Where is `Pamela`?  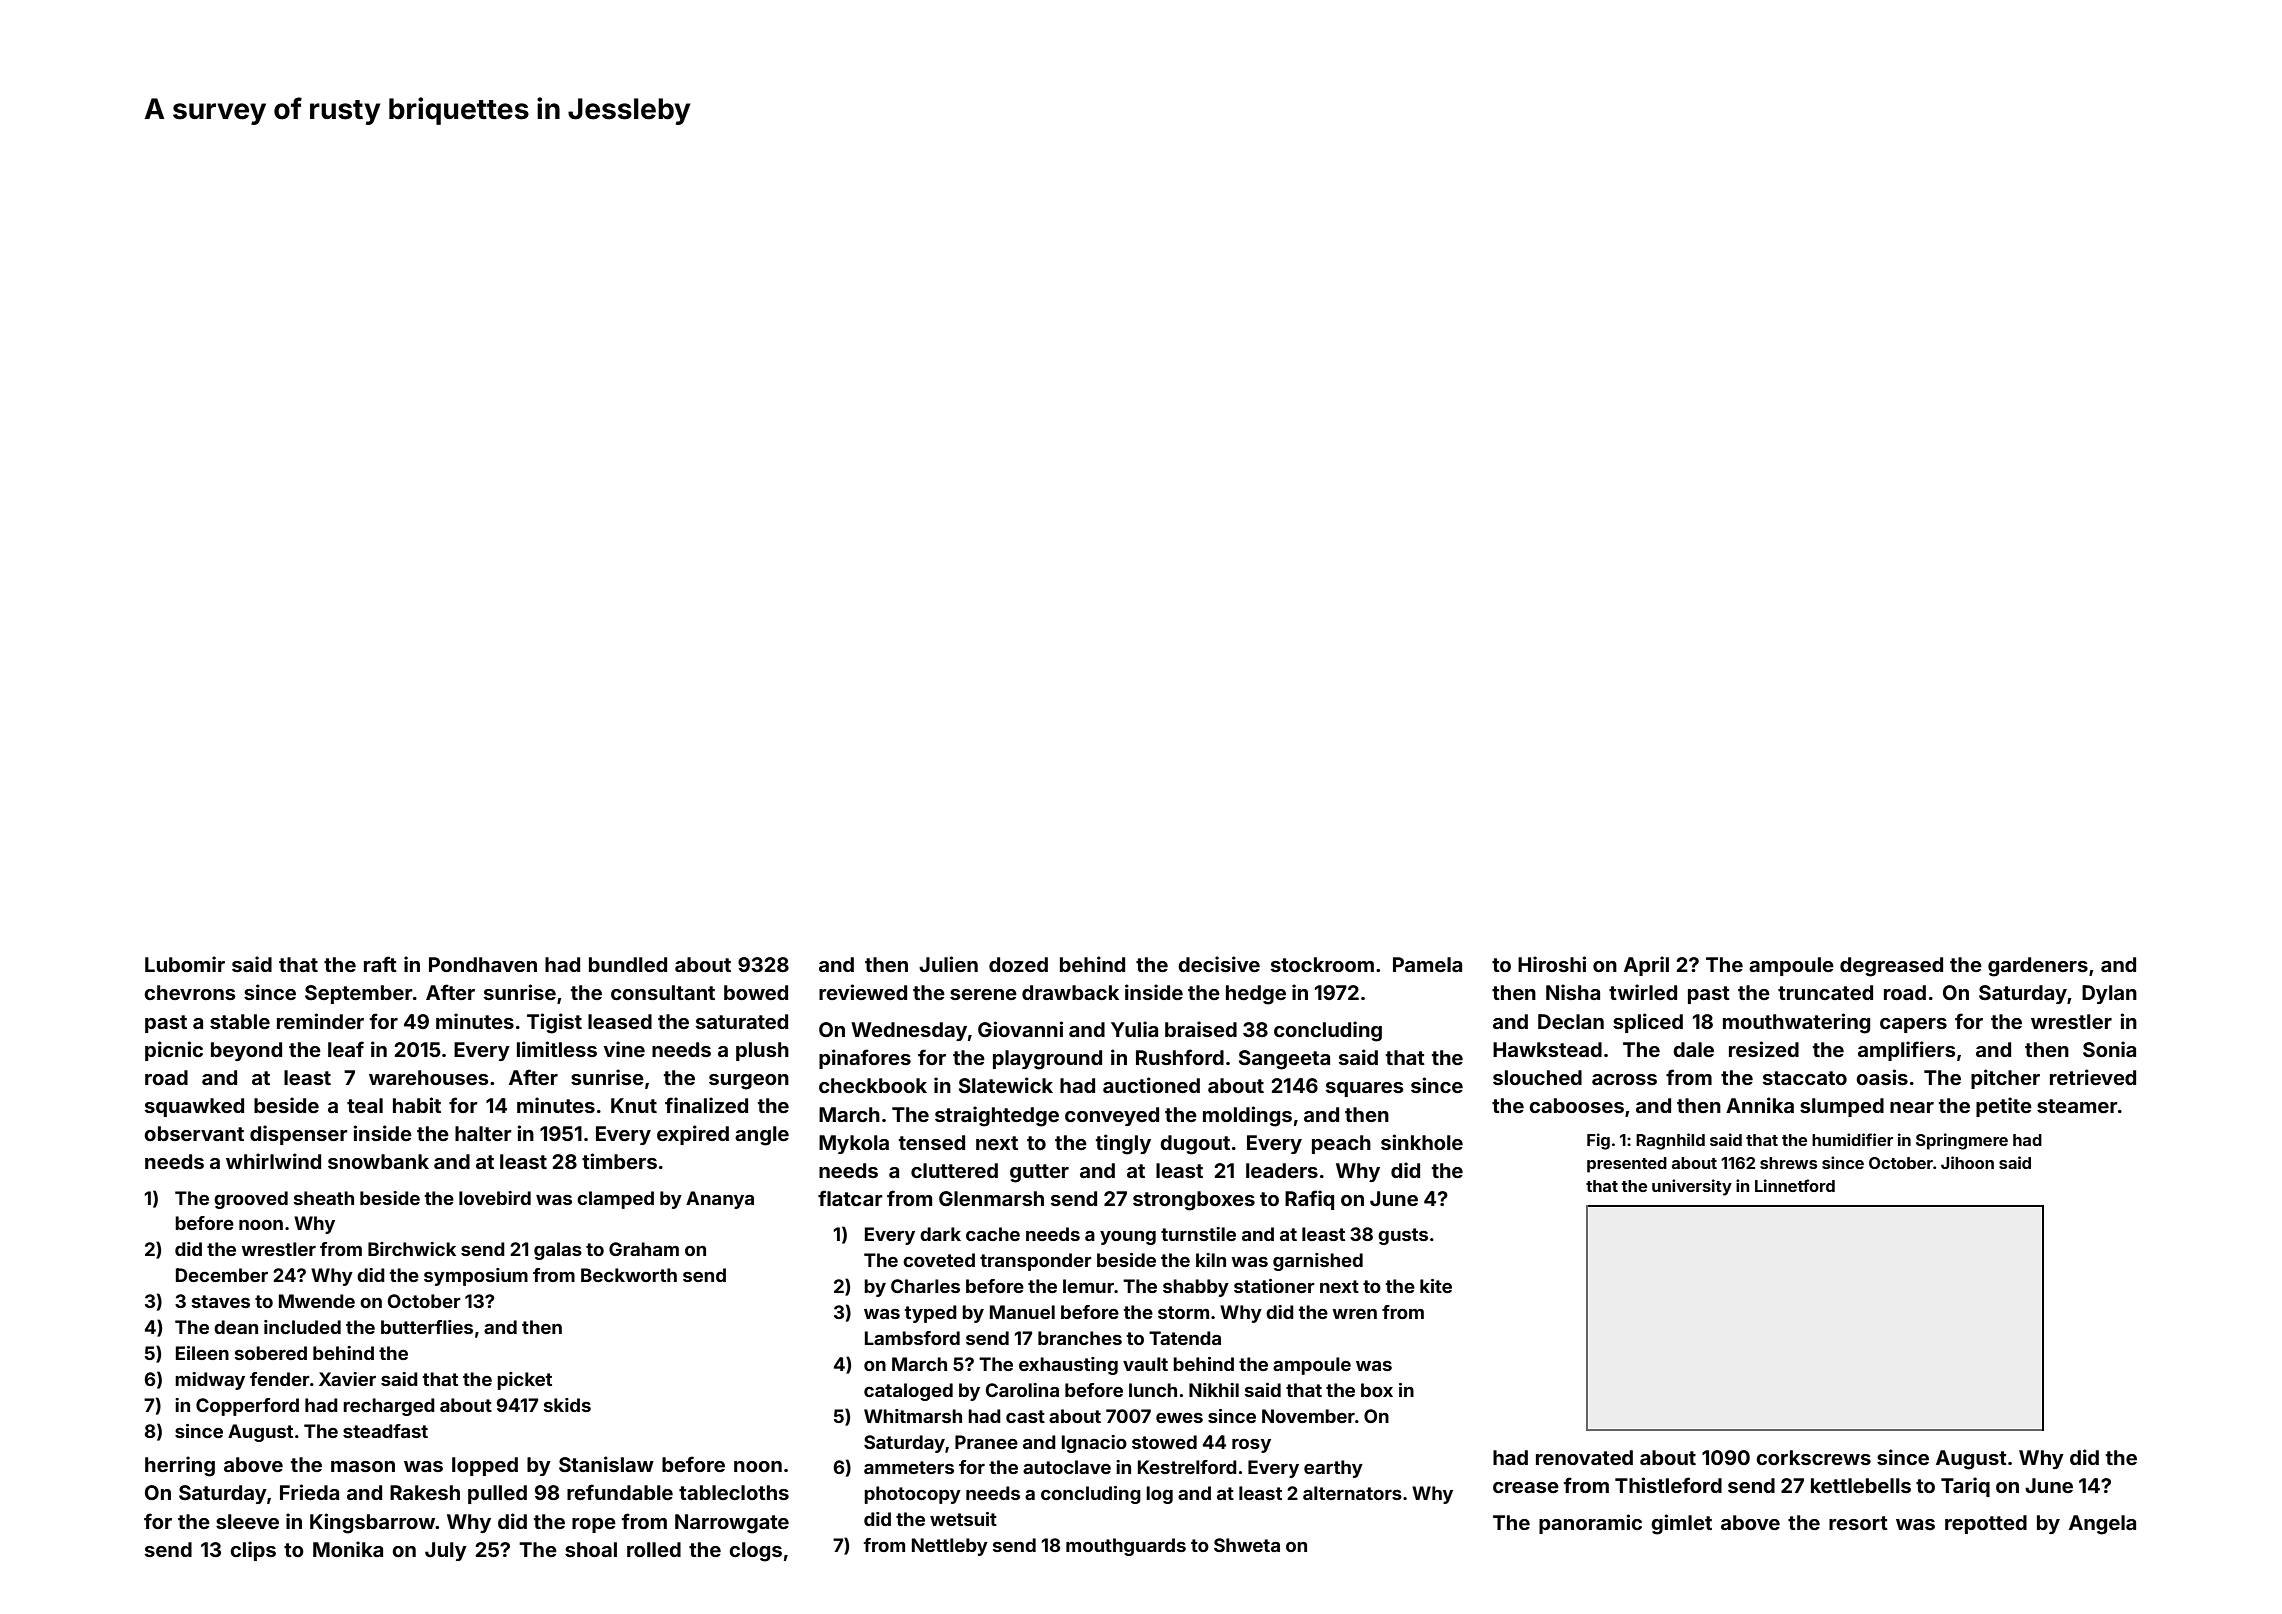 Pamela is located at coordinates (1427, 964).
